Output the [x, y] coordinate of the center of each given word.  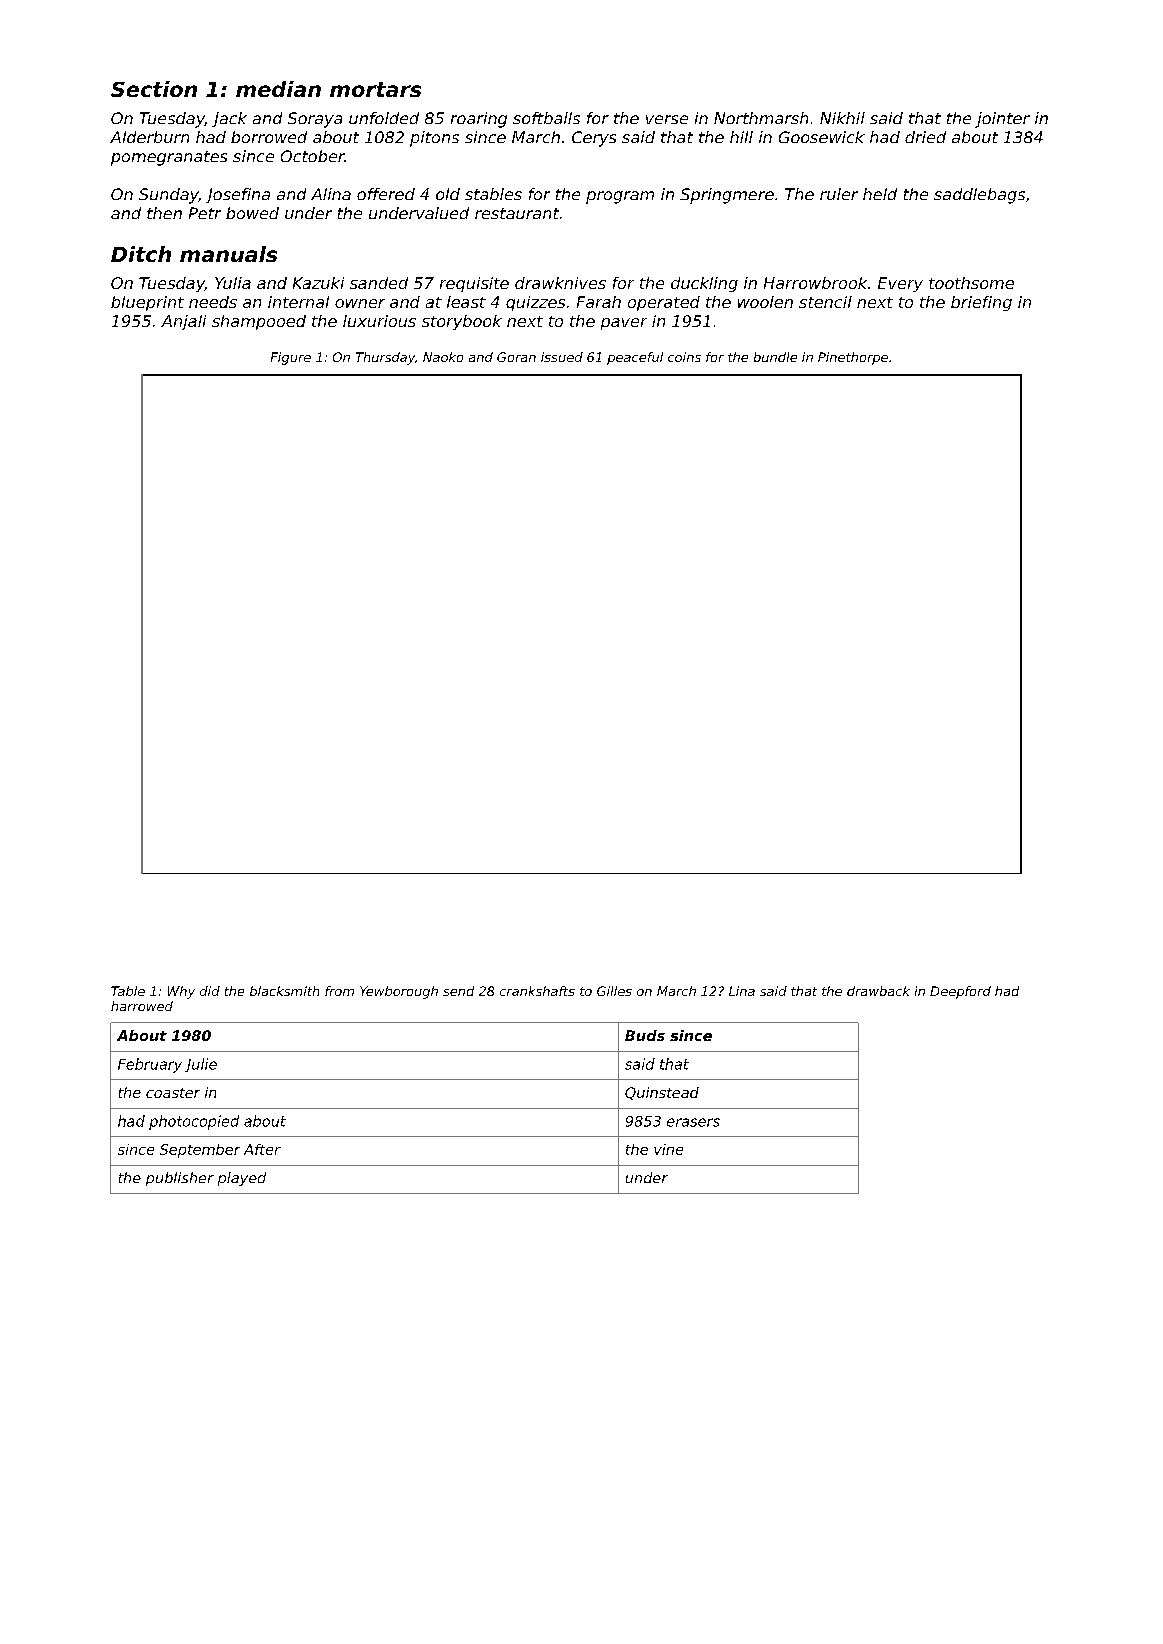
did [210, 991]
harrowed [142, 1006]
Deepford [960, 992]
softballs [546, 118]
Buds [645, 1035]
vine [668, 1149]
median [278, 89]
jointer [1002, 120]
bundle [775, 357]
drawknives [560, 283]
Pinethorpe [853, 358]
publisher [180, 1179]
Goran [516, 357]
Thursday [385, 358]
